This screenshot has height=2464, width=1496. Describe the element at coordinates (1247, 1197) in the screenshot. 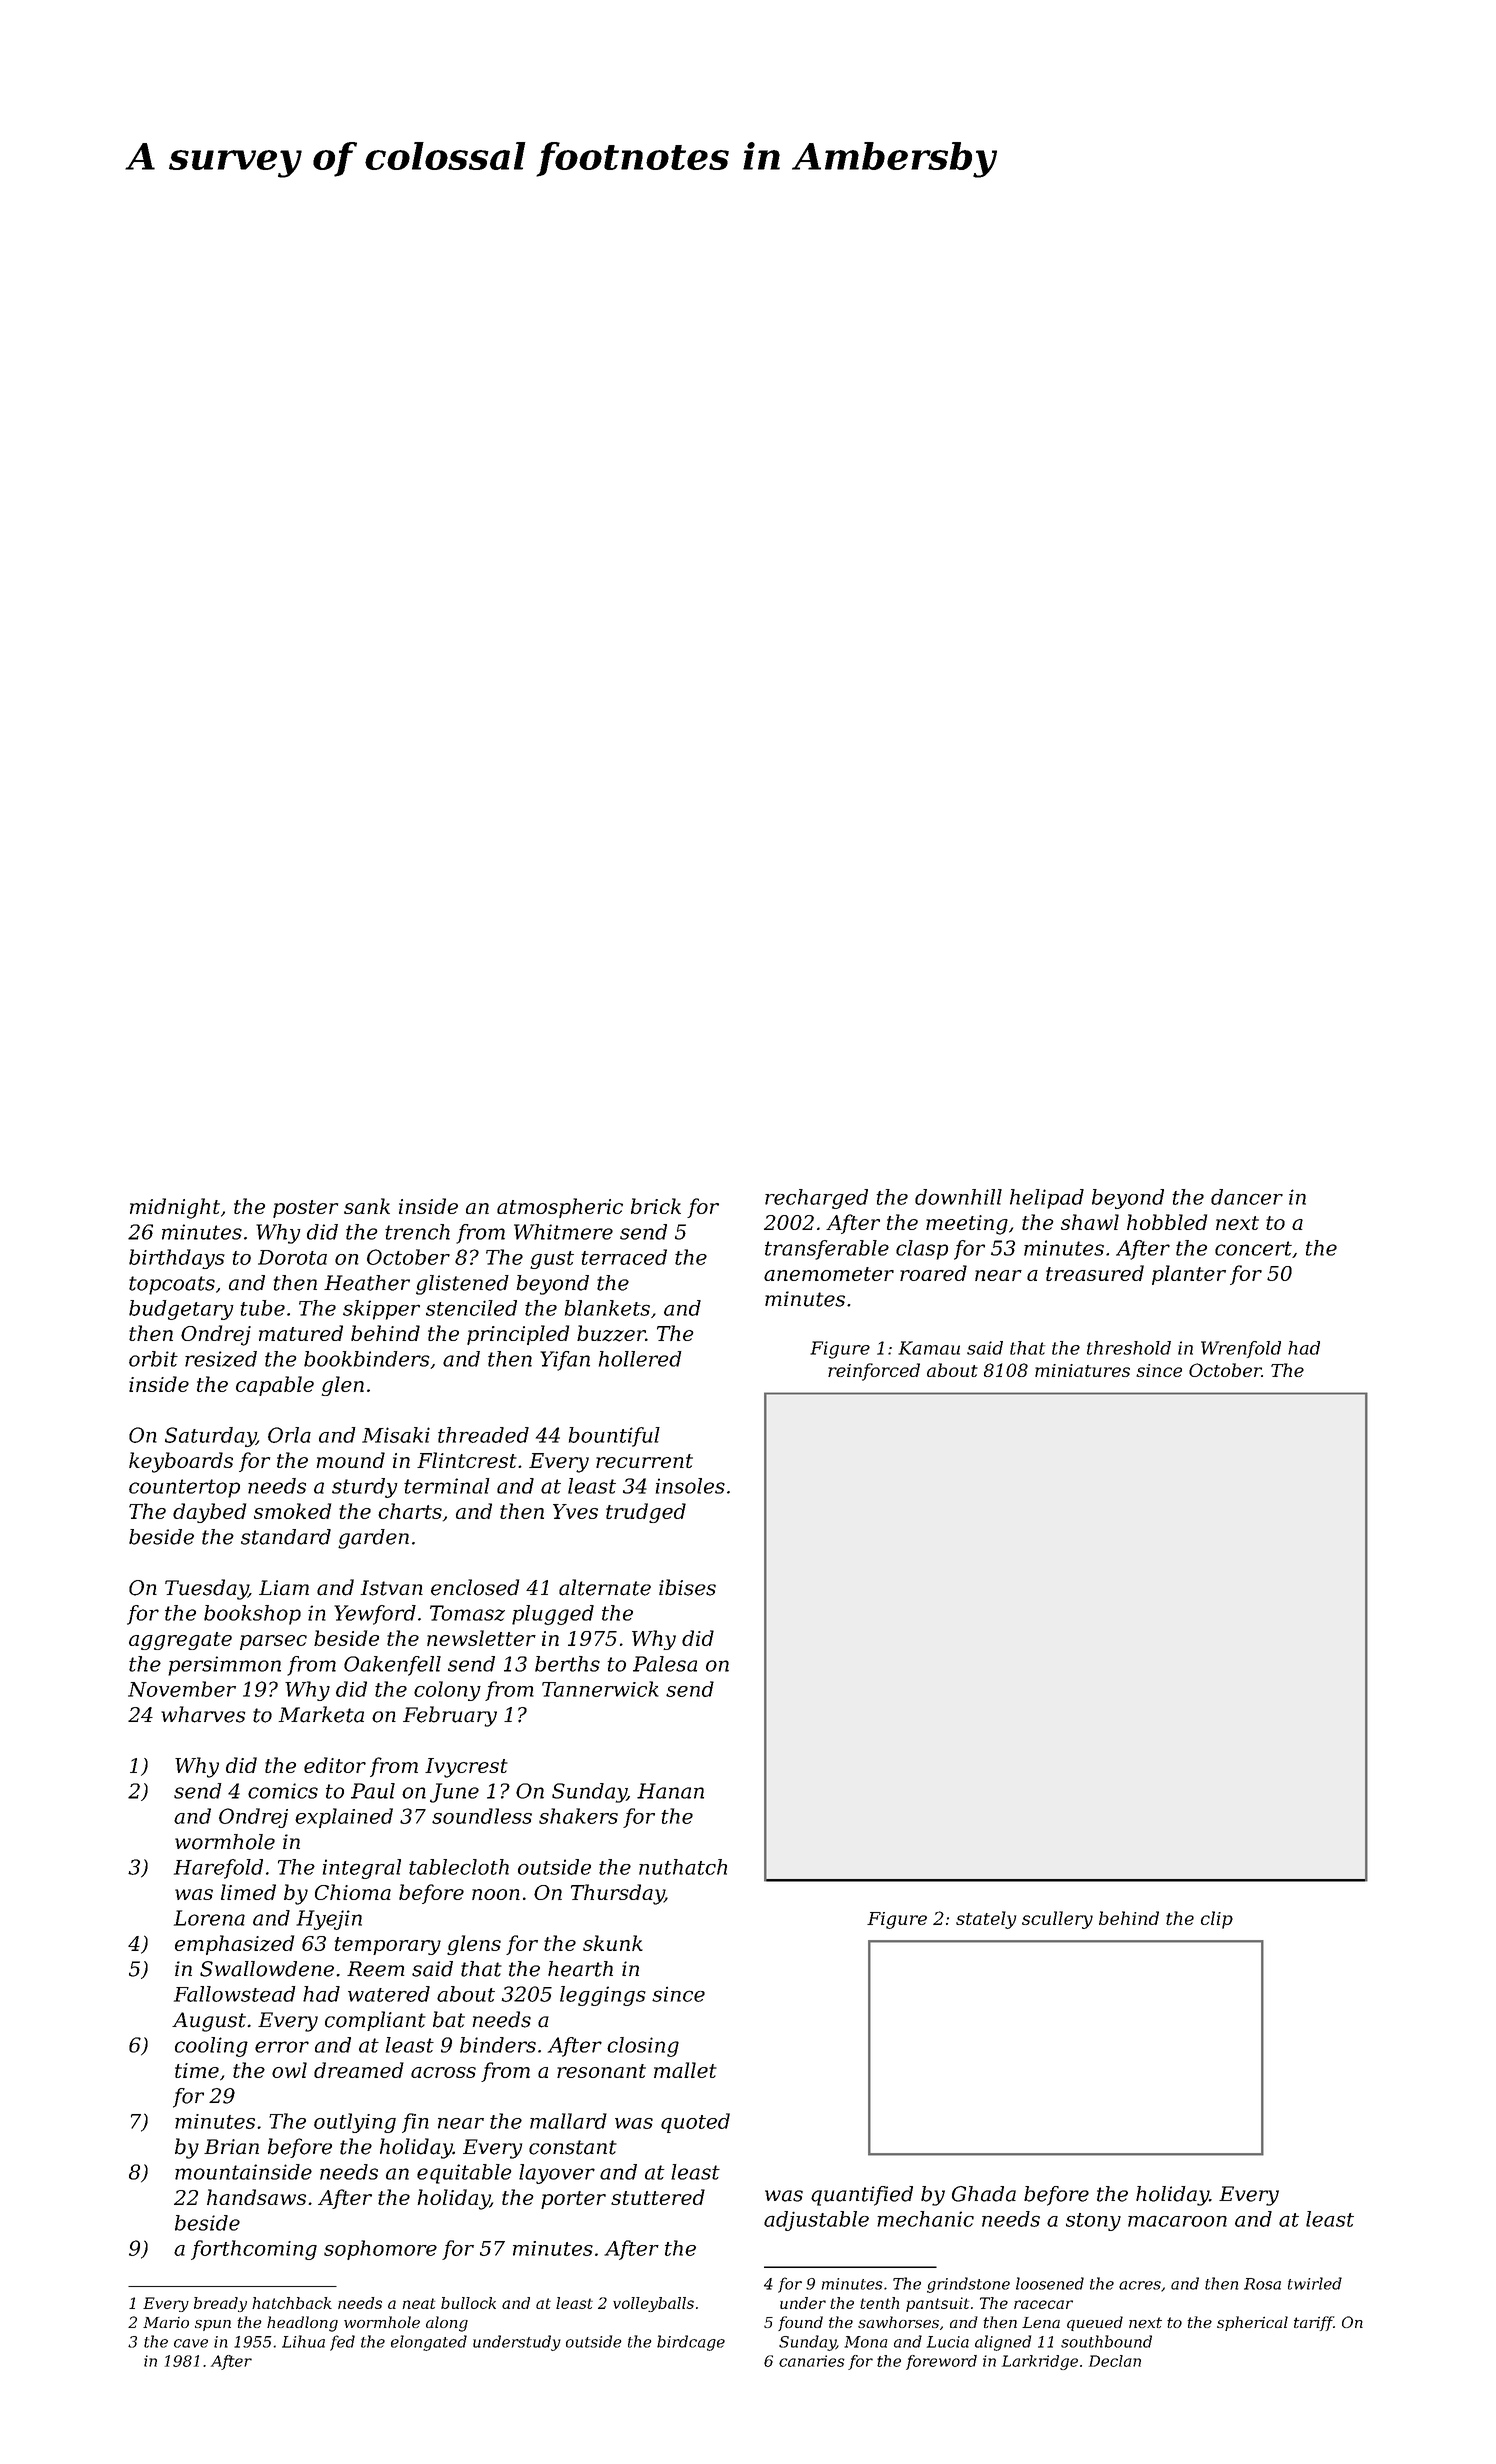

I see `dancer` at that location.
